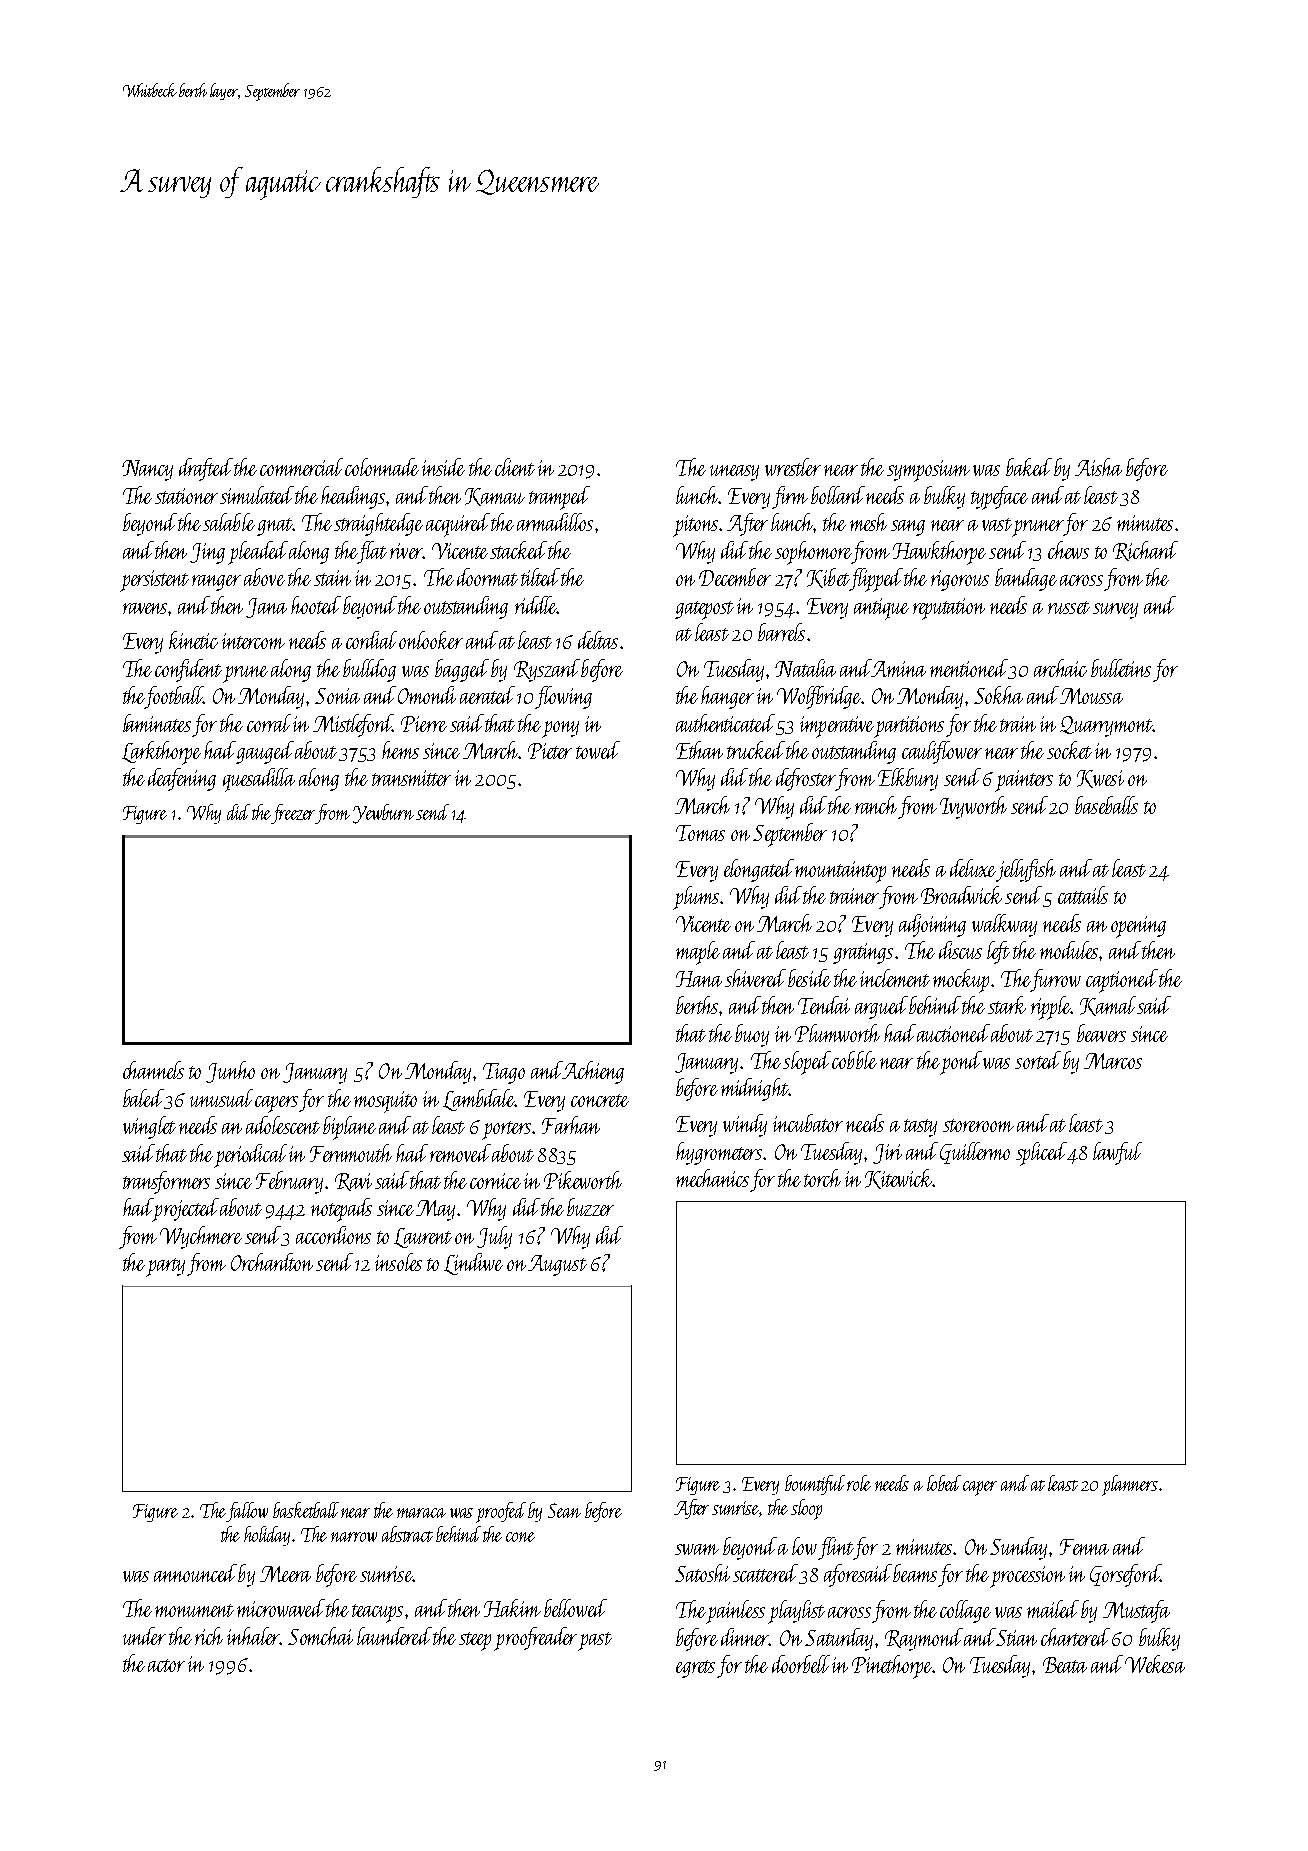  What do you see at coordinates (247, 1512) in the screenshot?
I see `fallow` at bounding box center [247, 1512].
